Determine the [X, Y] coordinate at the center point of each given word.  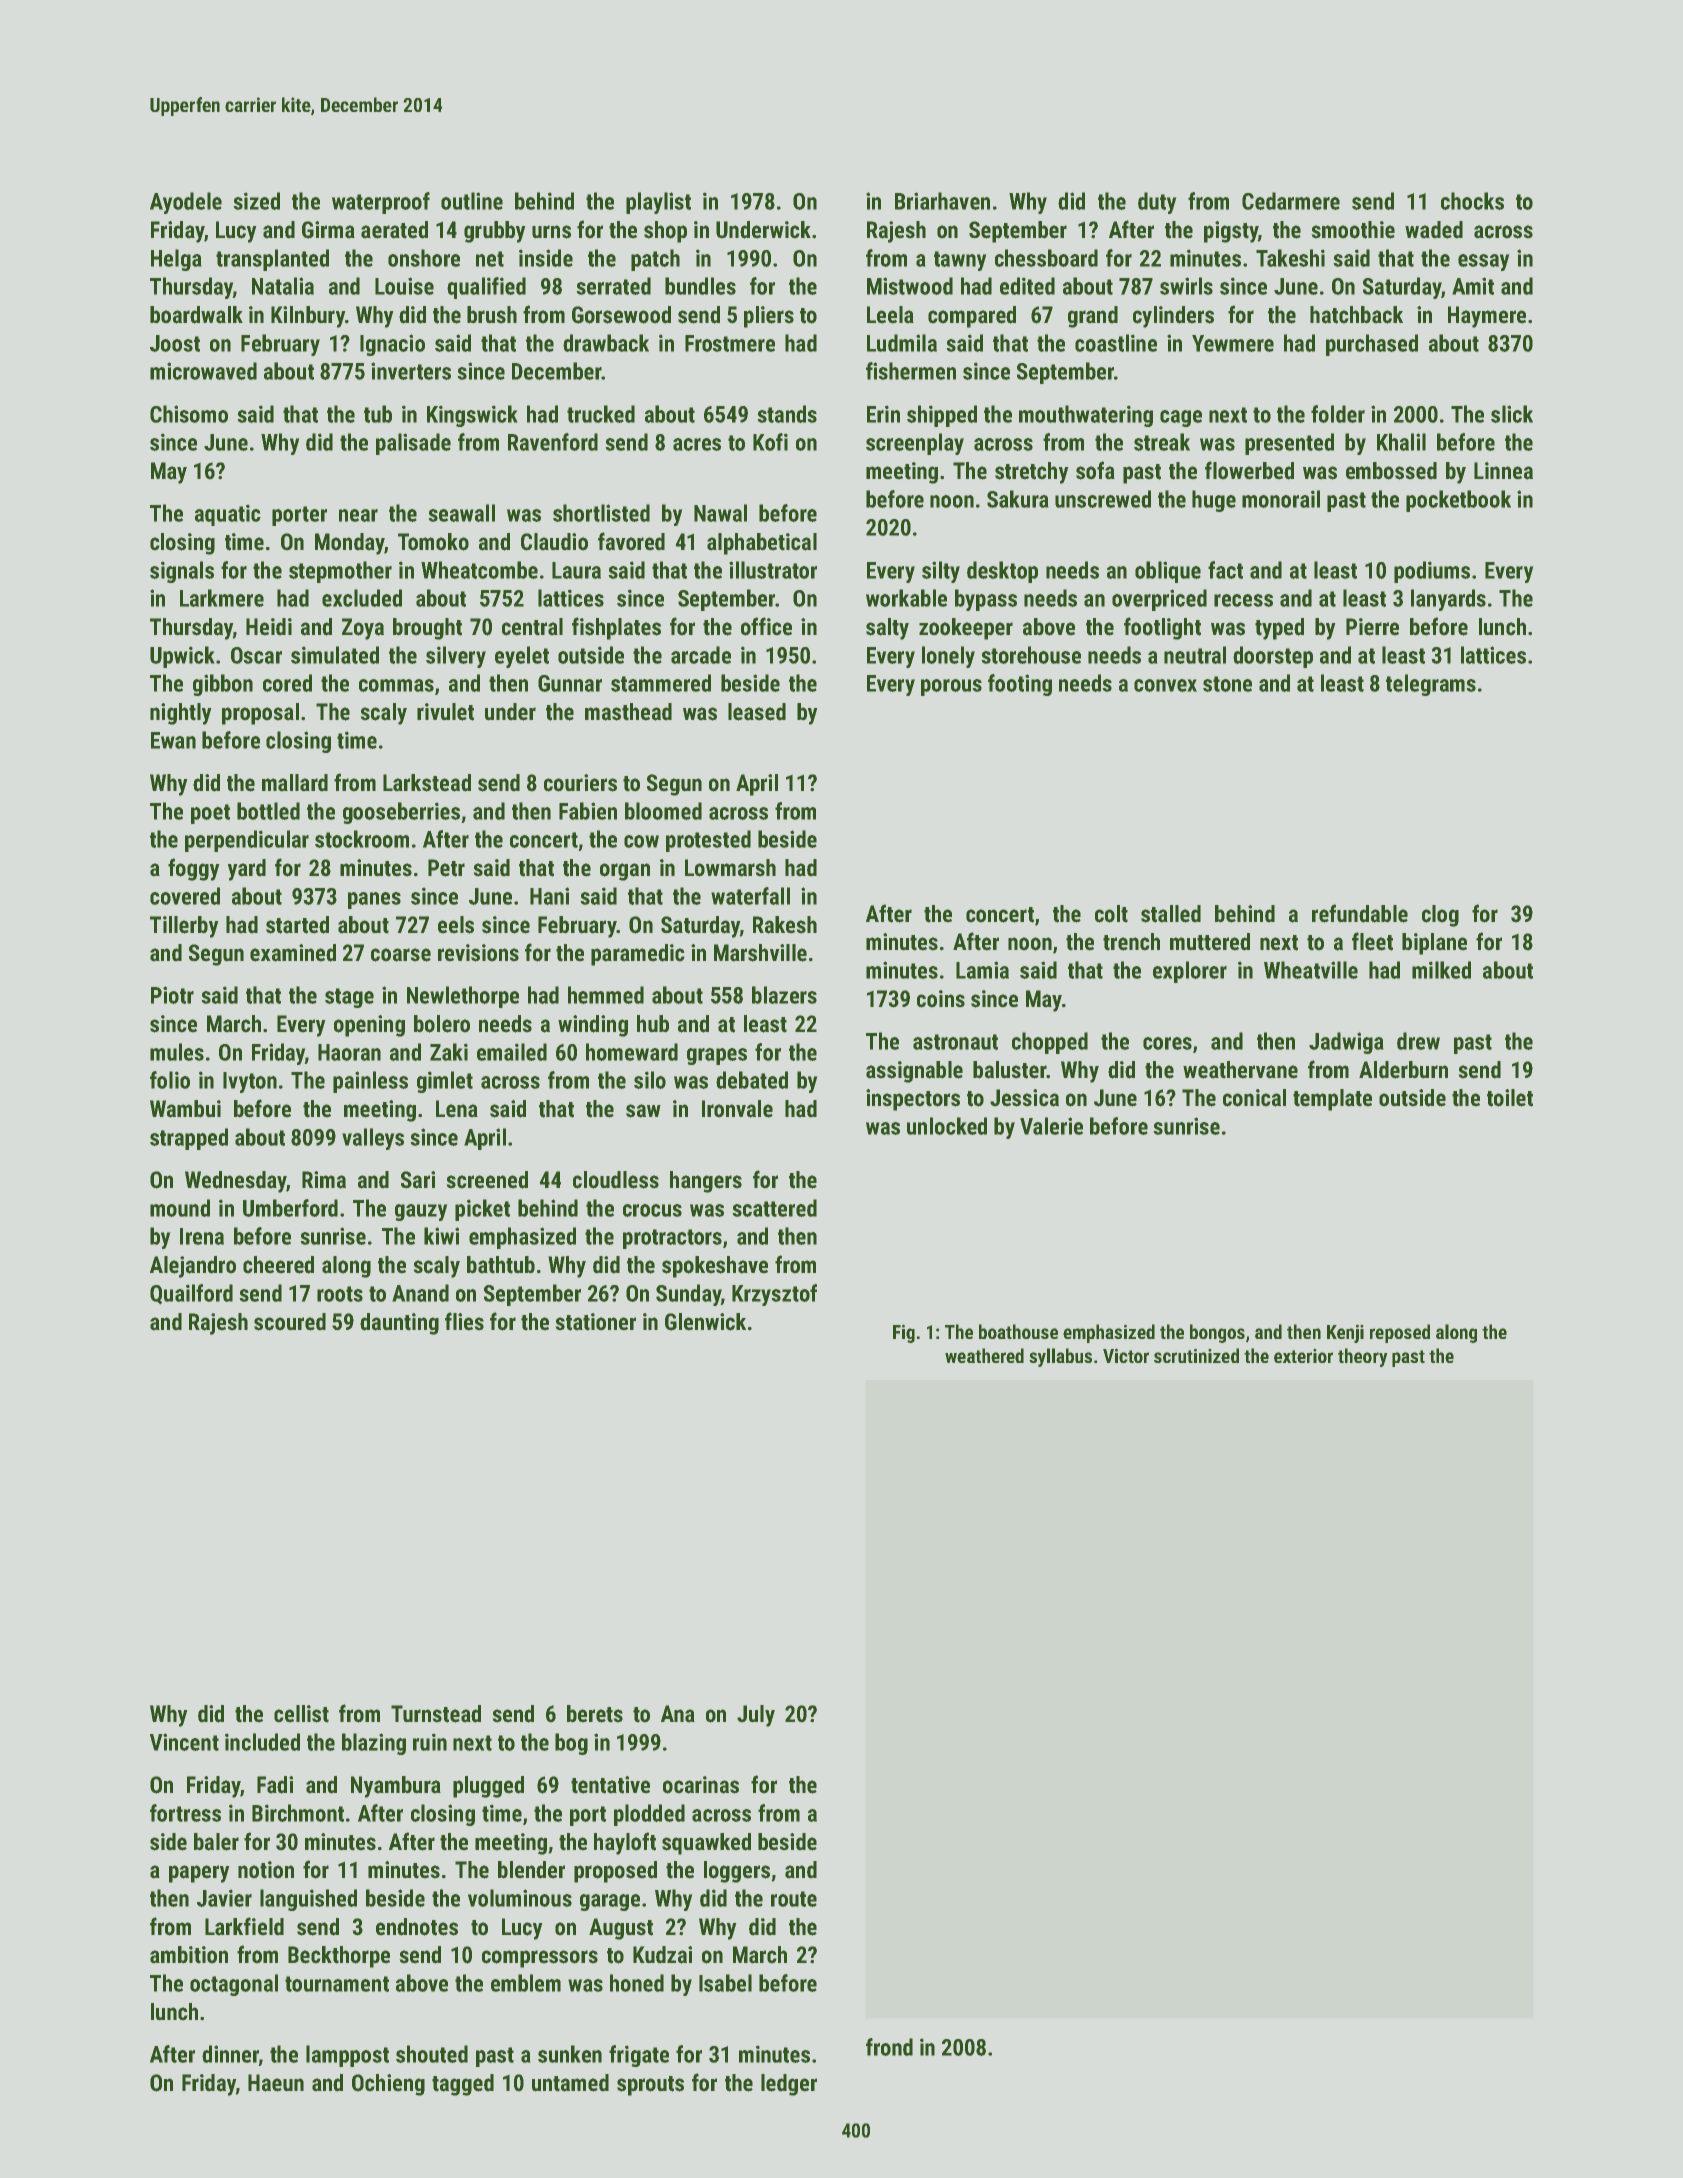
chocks [1472, 201]
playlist [658, 203]
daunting [399, 1324]
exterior [1303, 1355]
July [756, 1716]
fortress [185, 1813]
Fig [904, 1333]
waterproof [381, 203]
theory [1363, 1357]
